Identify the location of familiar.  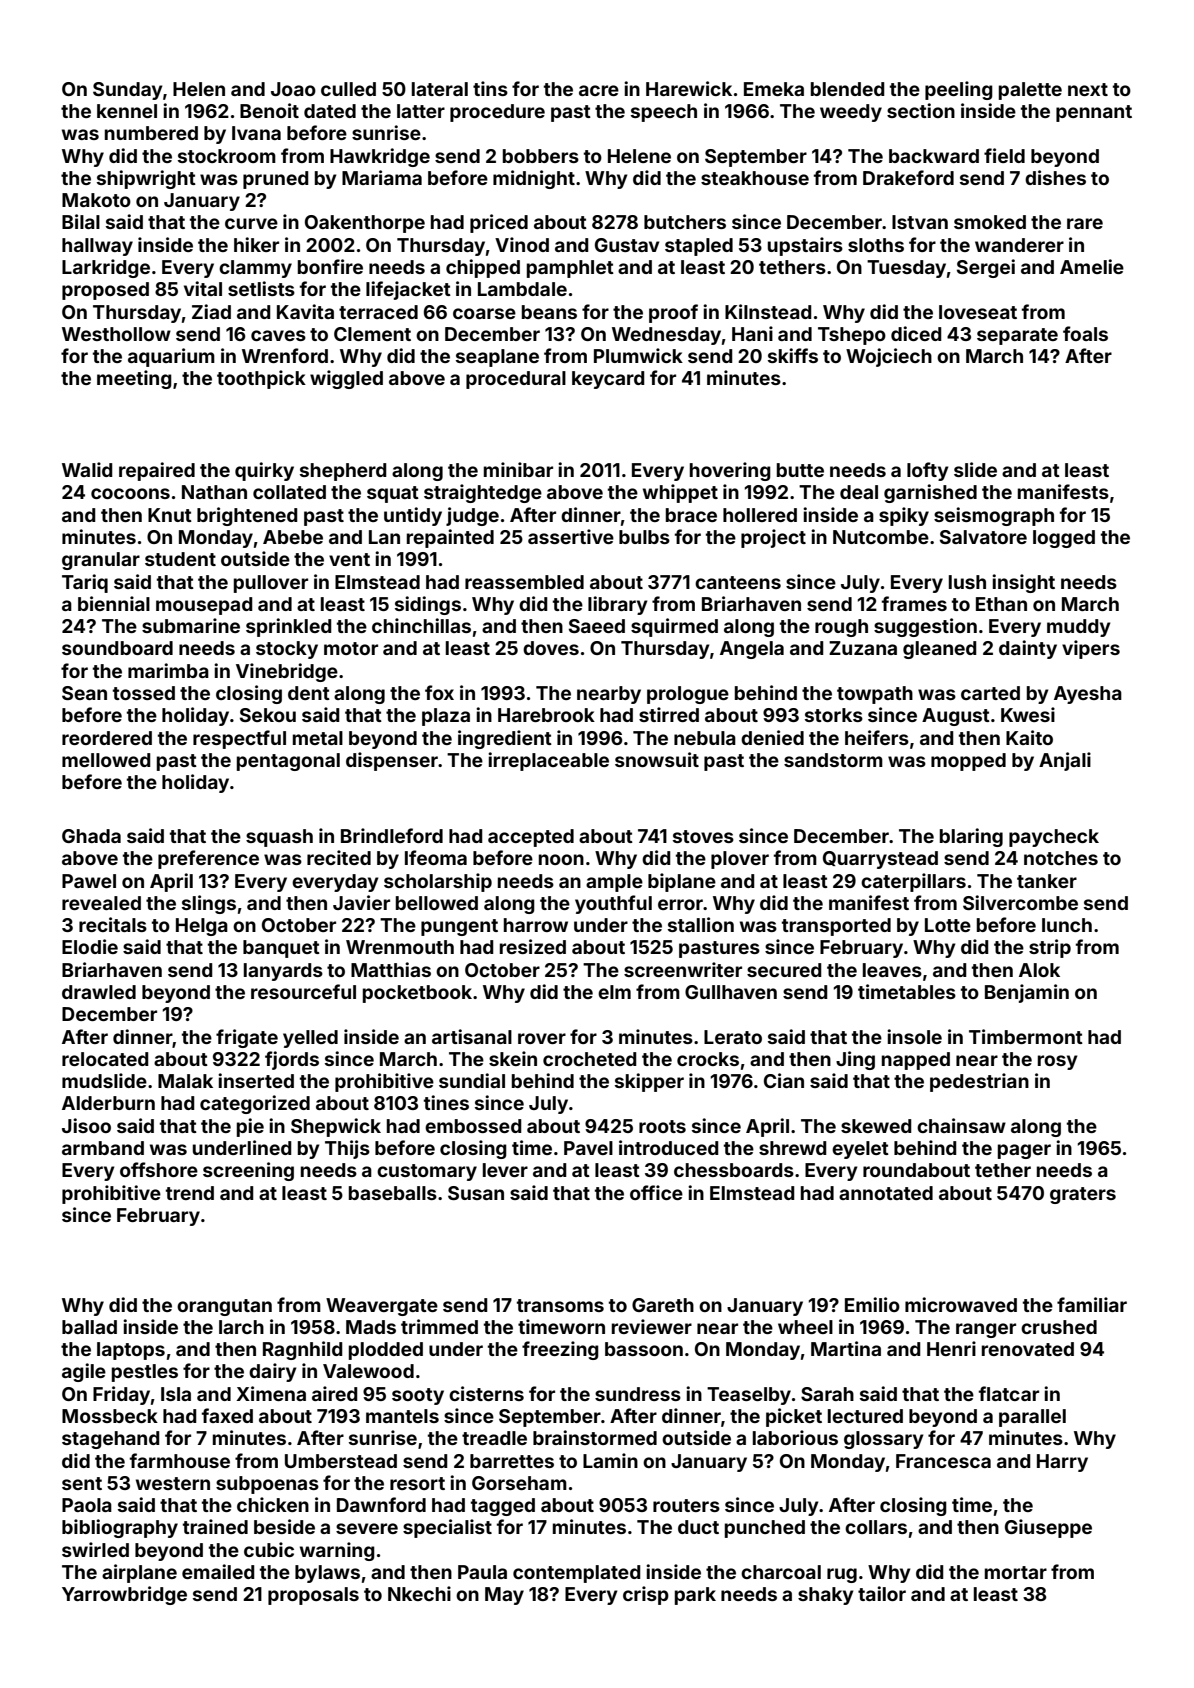
(1092, 1304).
